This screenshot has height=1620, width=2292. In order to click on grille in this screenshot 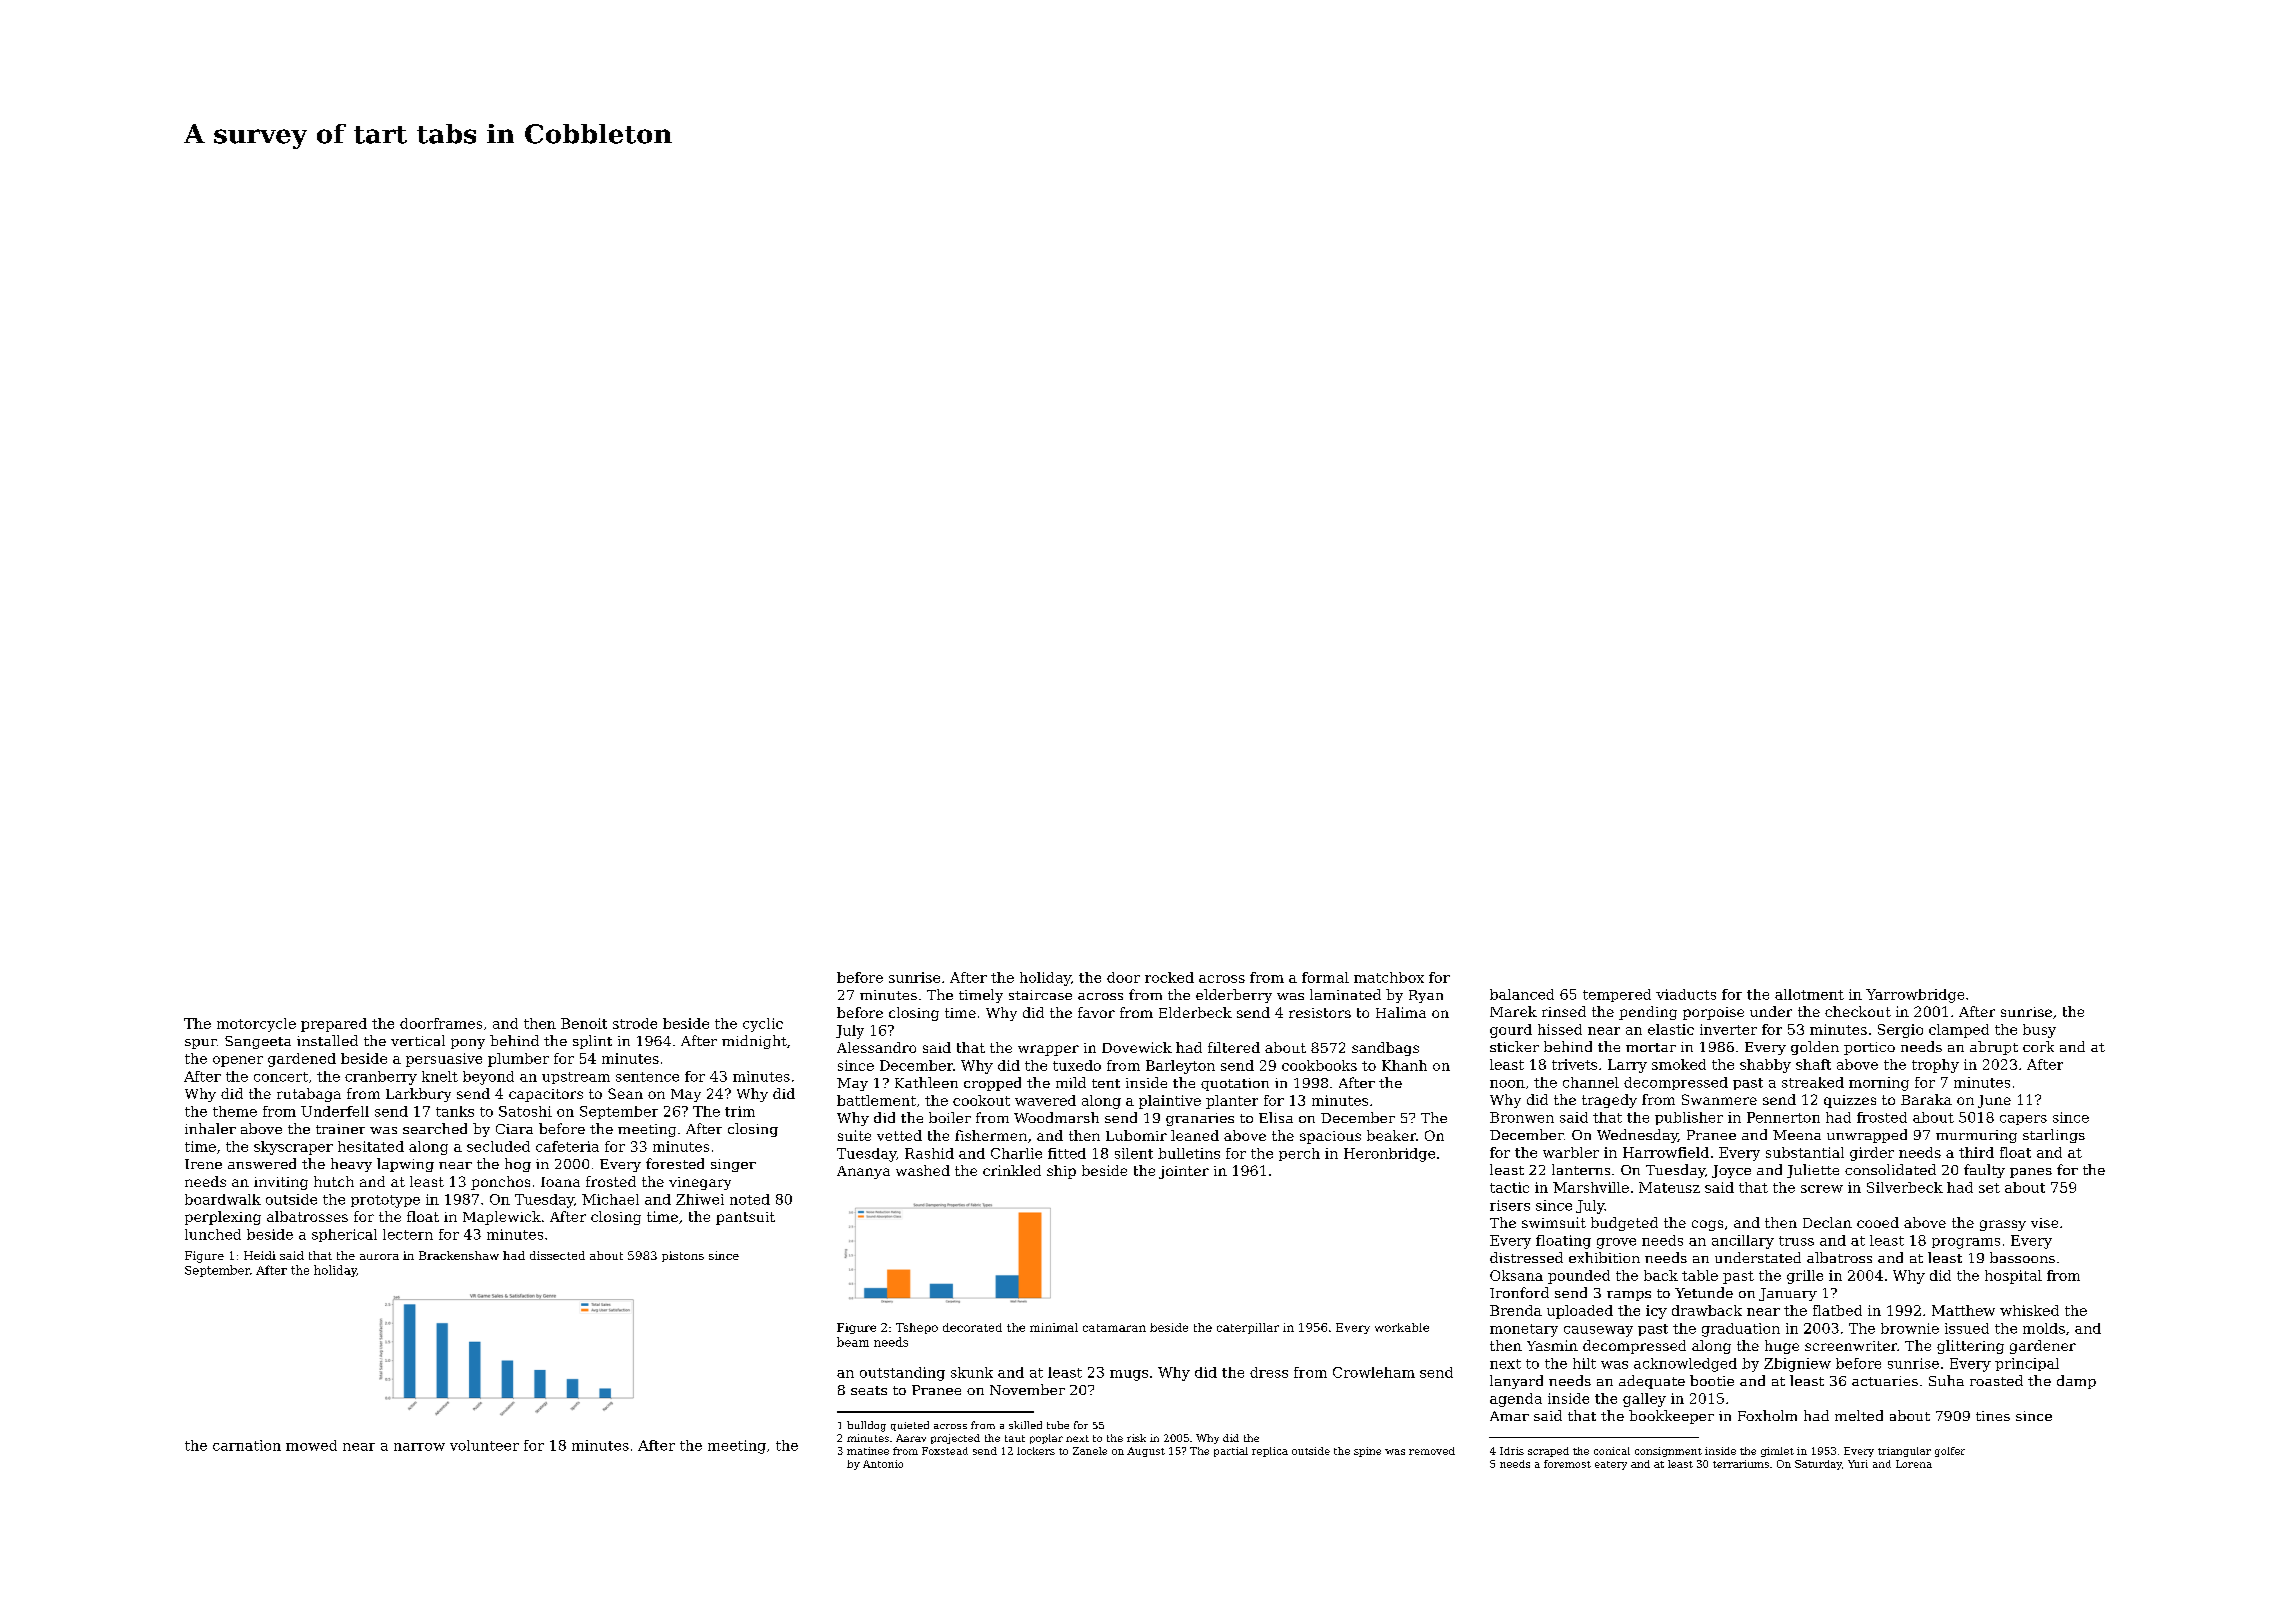, I will do `click(1805, 1277)`.
